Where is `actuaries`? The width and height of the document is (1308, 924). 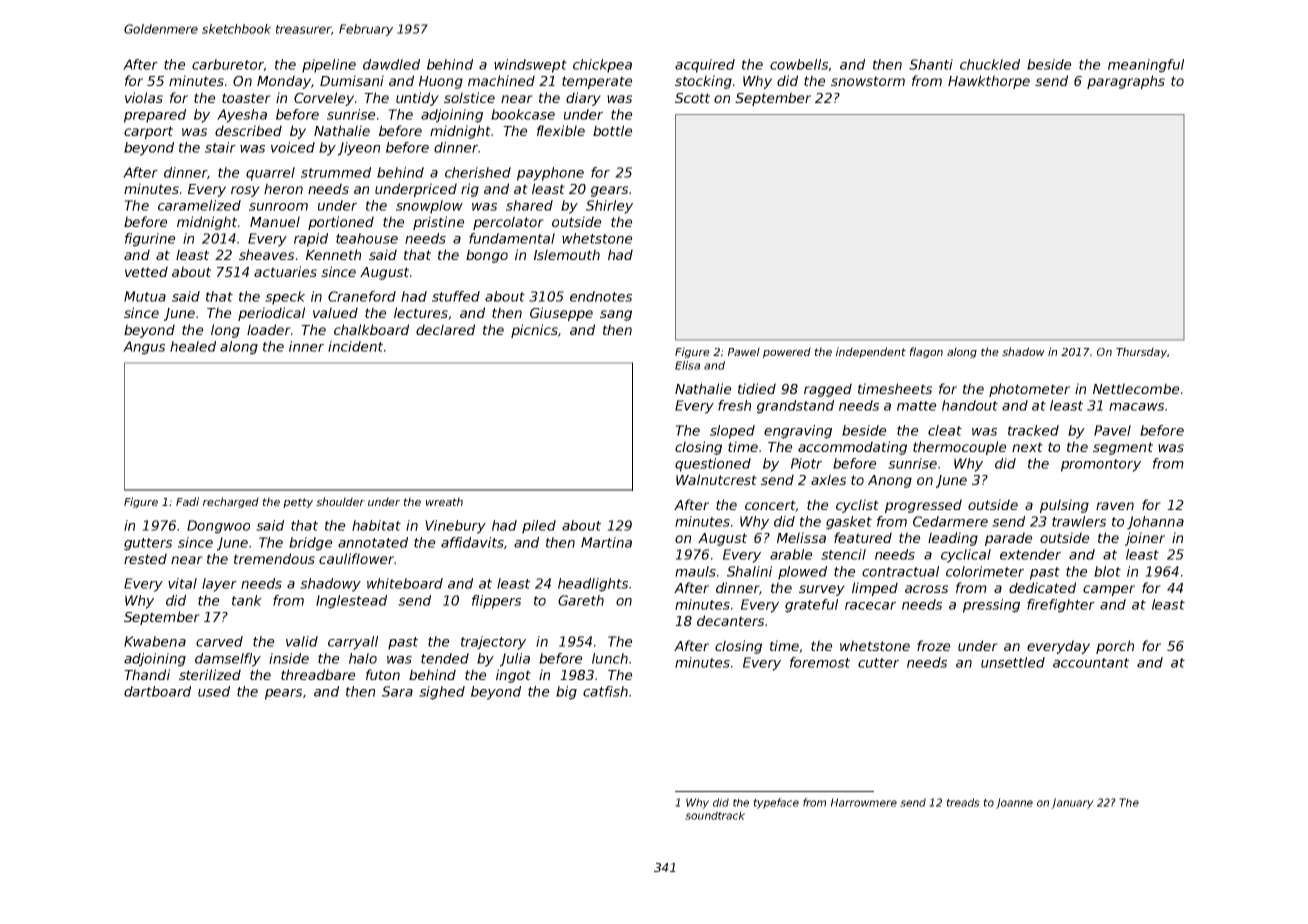 actuaries is located at coordinates (285, 271).
